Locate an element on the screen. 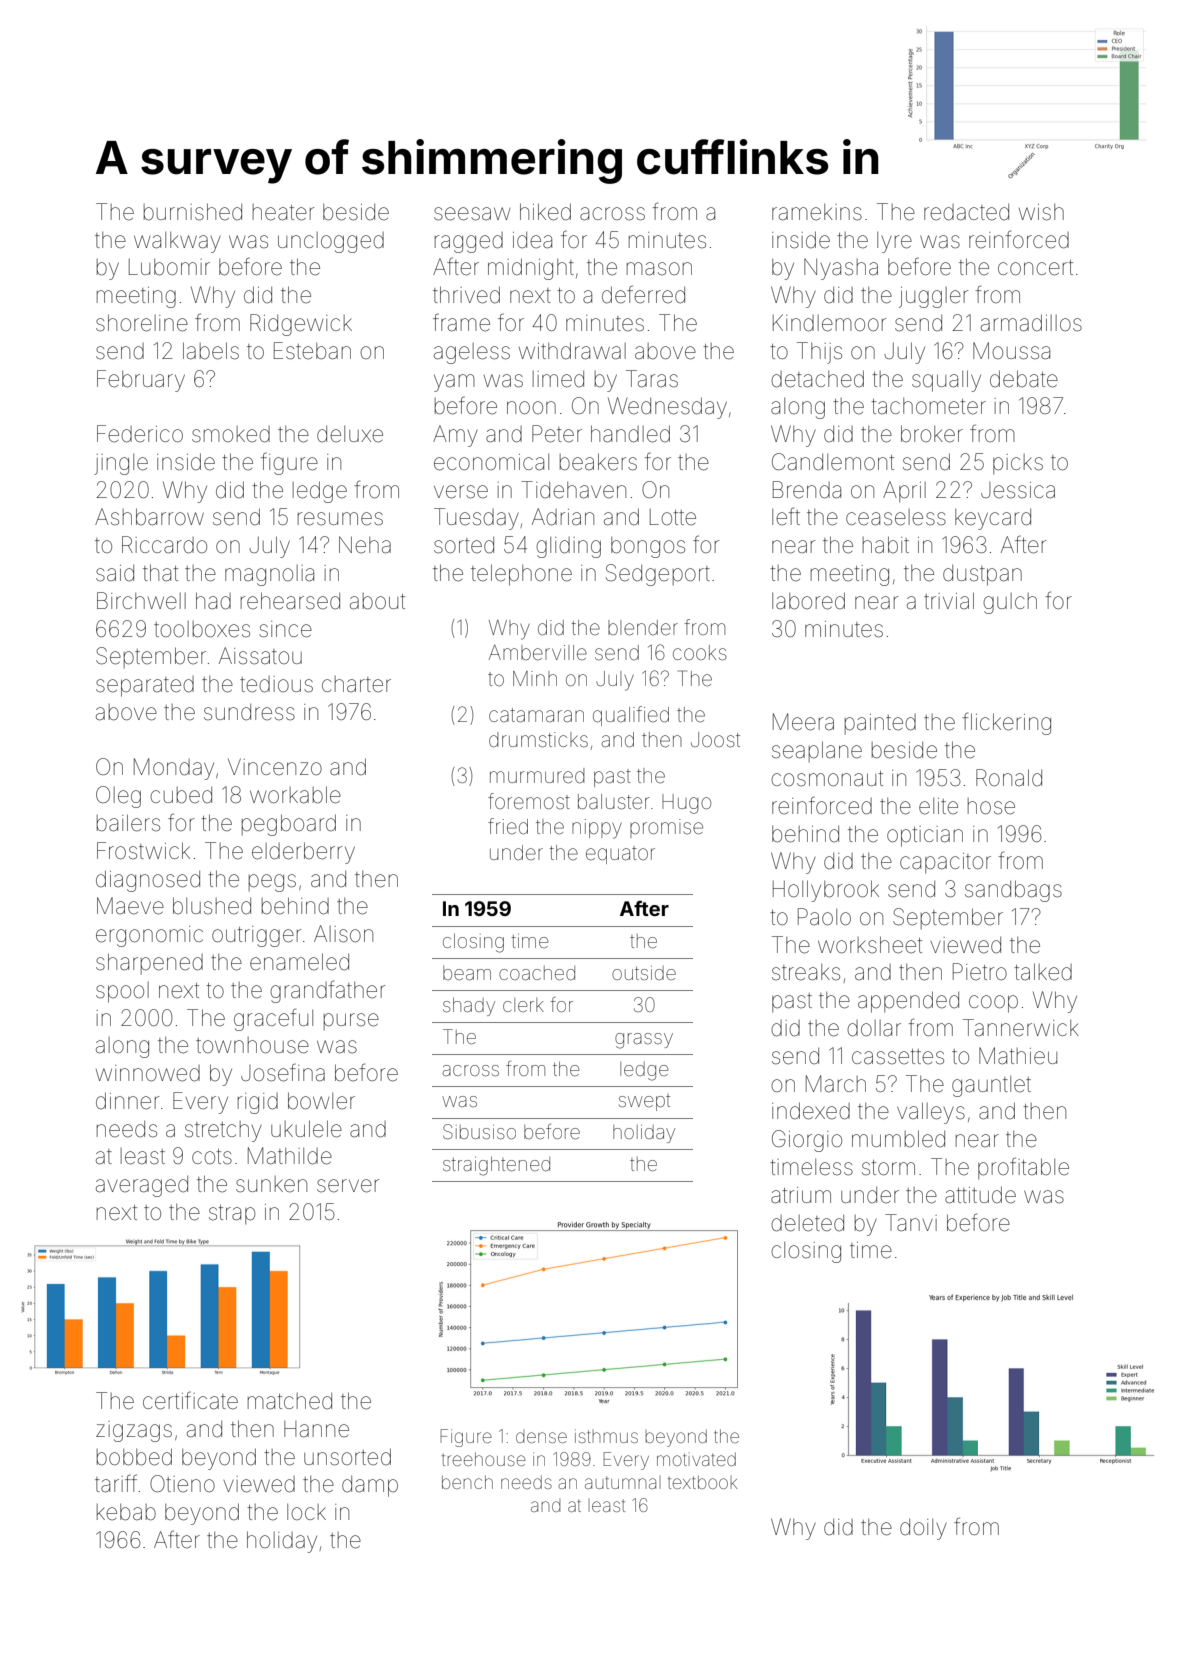 The image size is (1179, 1667). autumnal is located at coordinates (623, 1482).
